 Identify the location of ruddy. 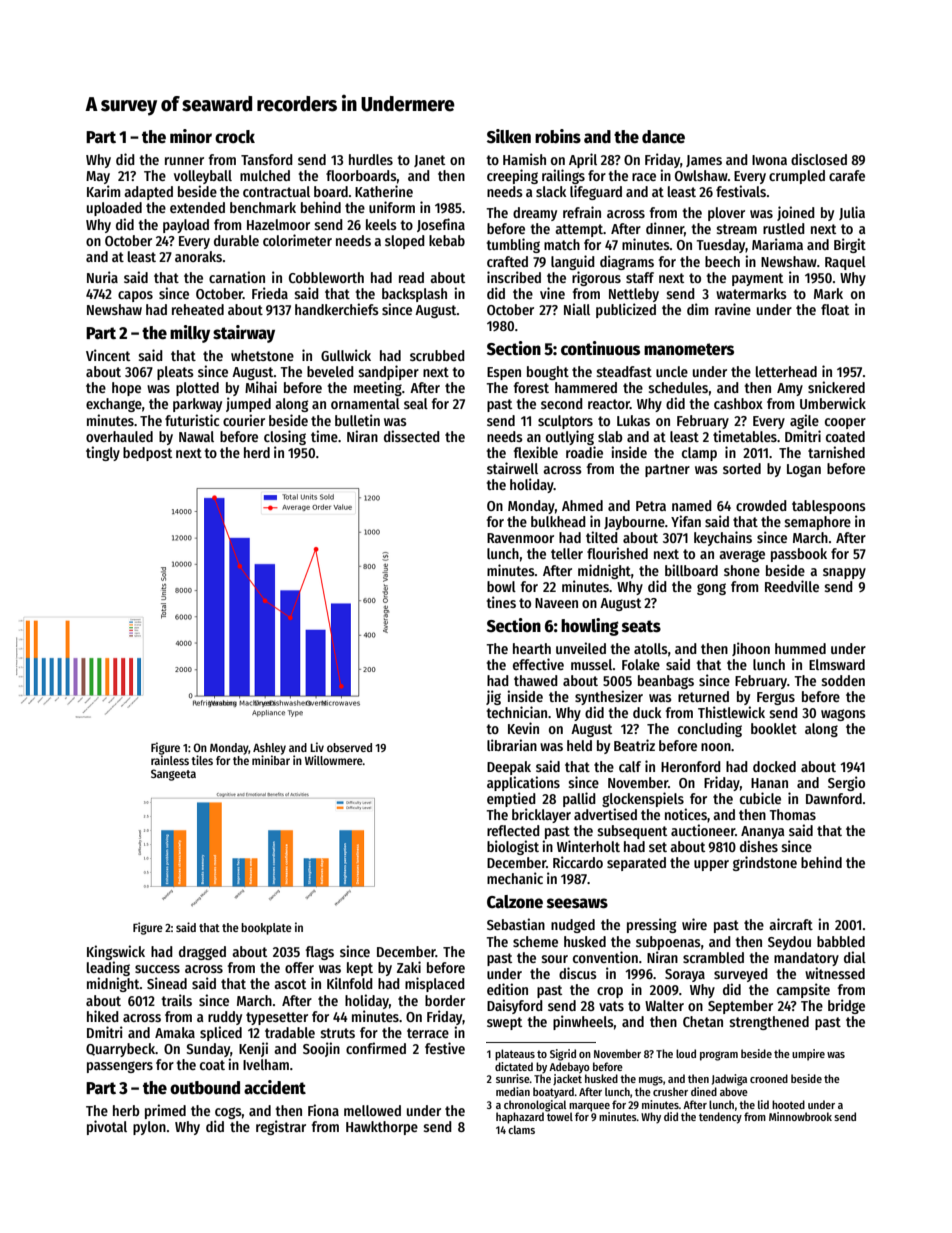
(225, 1018).
